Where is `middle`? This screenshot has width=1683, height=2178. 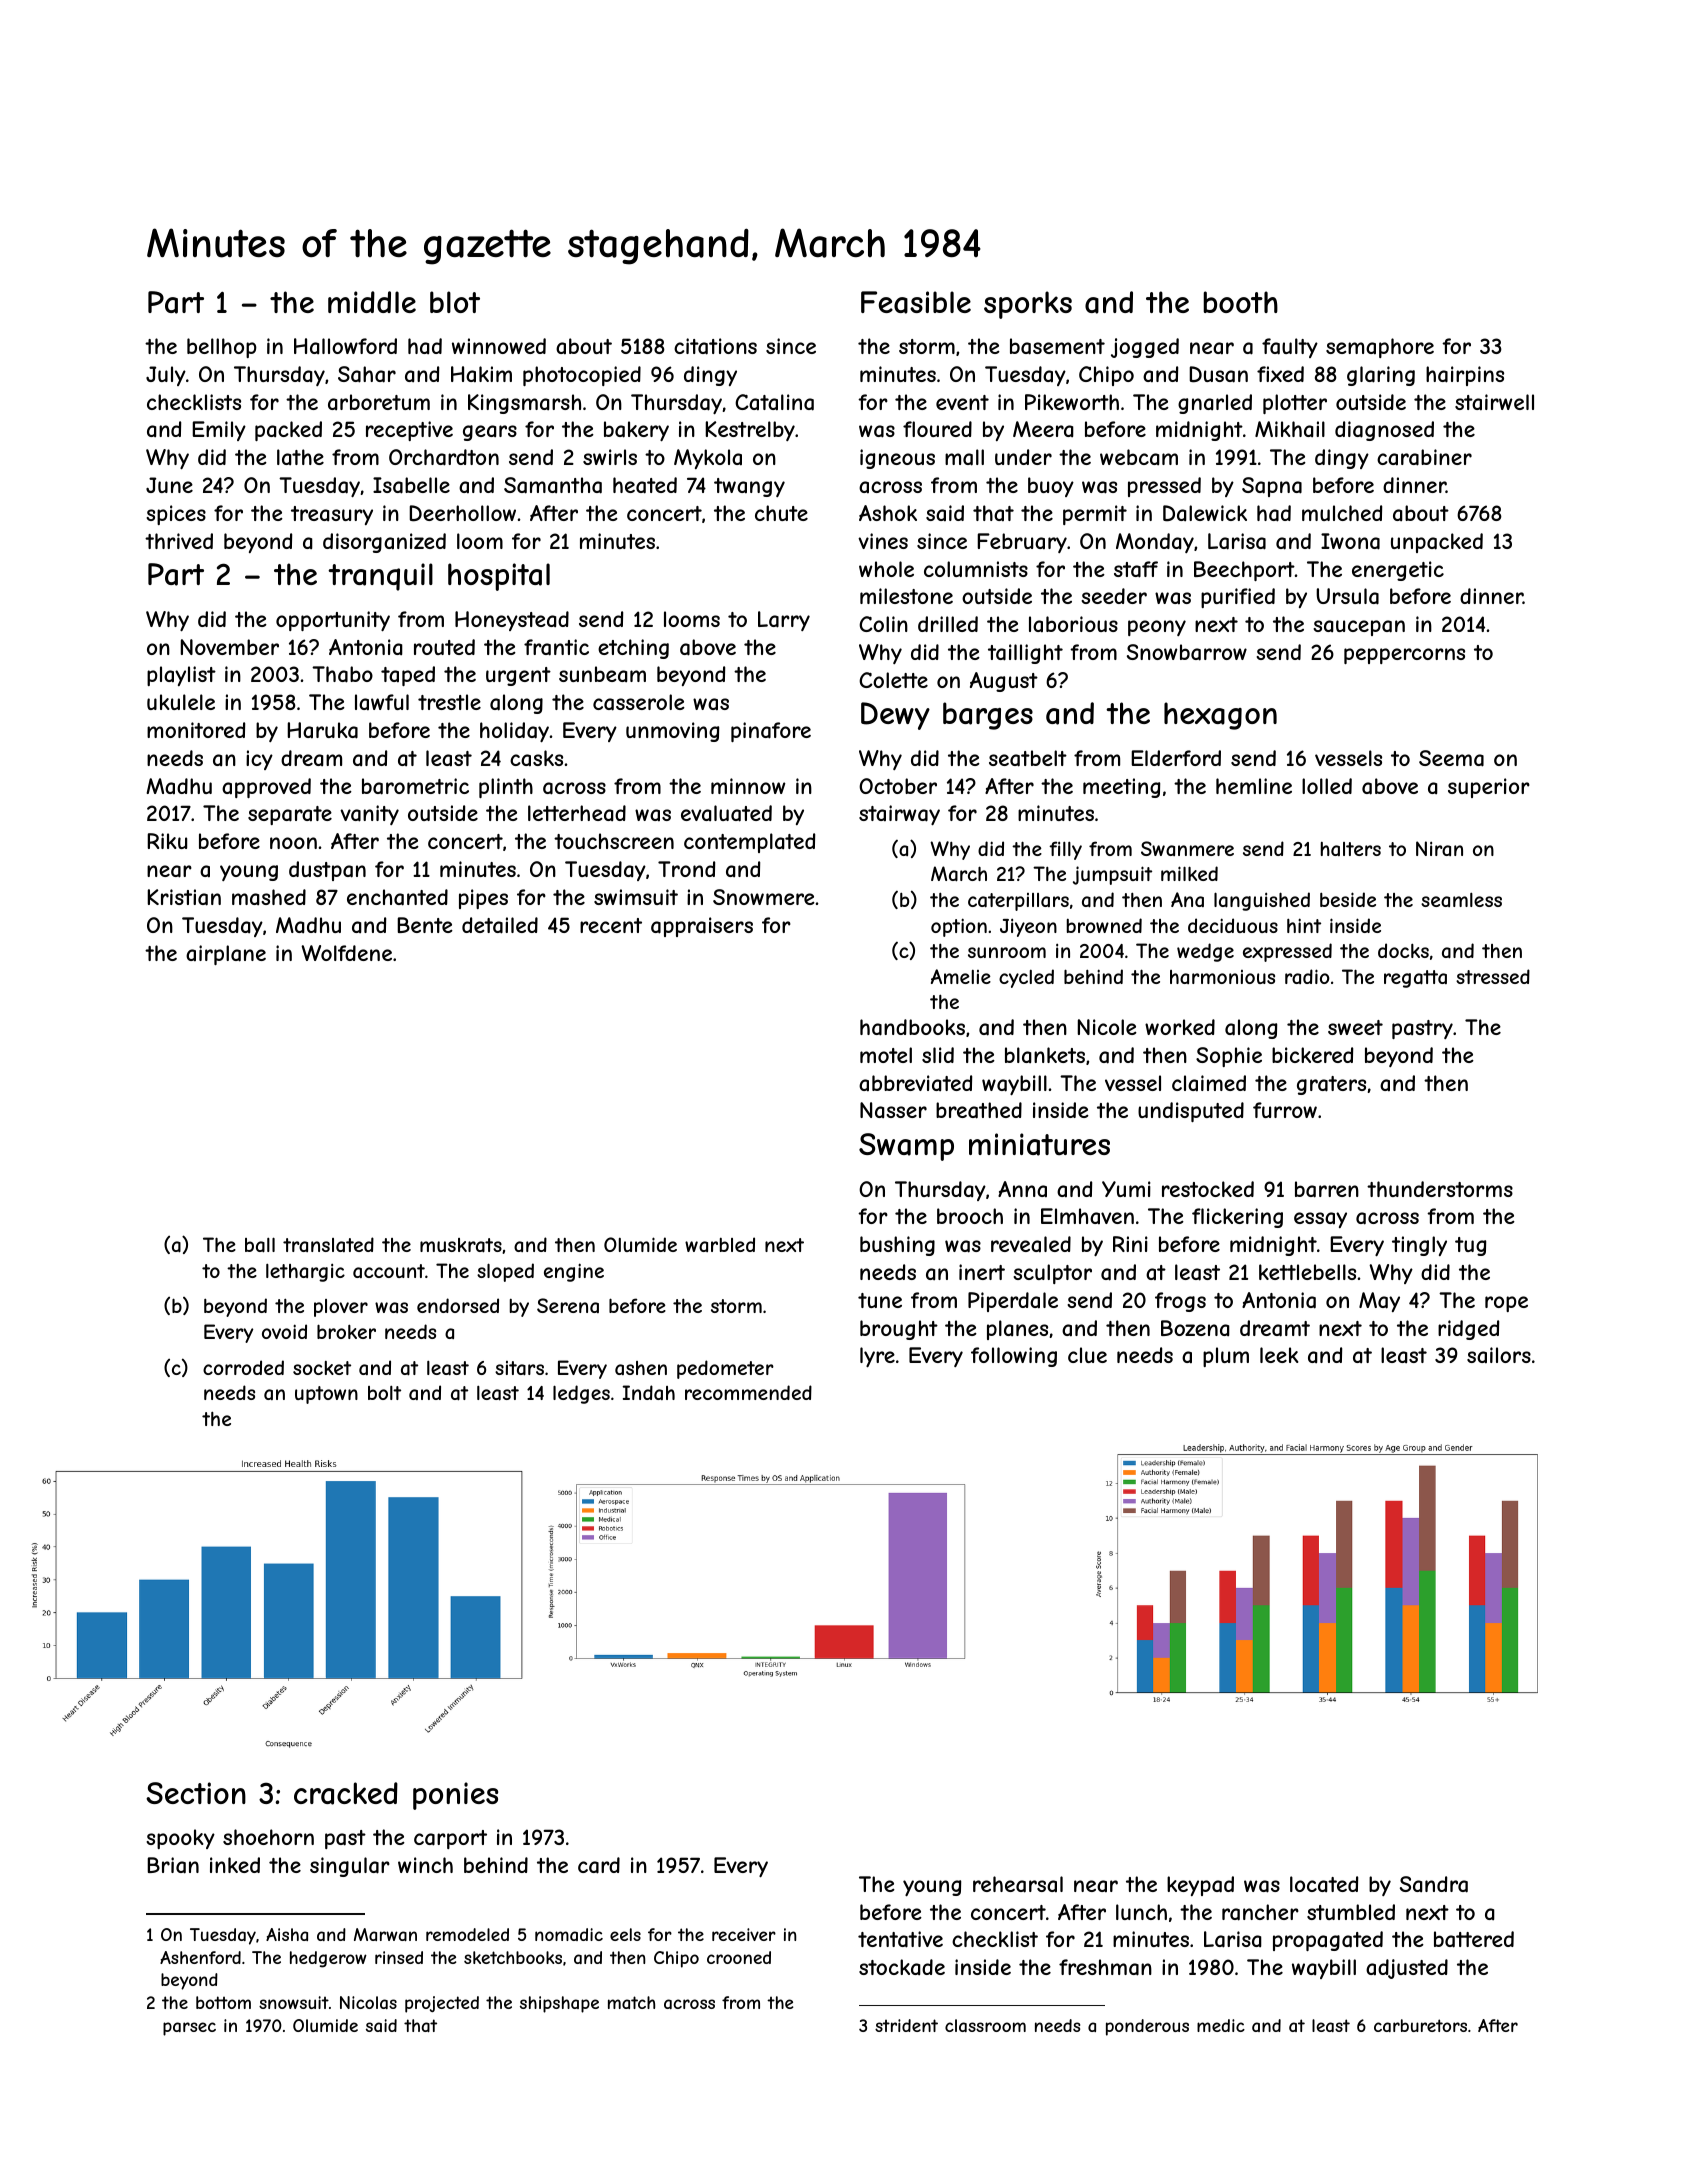
middle is located at coordinates (372, 302).
